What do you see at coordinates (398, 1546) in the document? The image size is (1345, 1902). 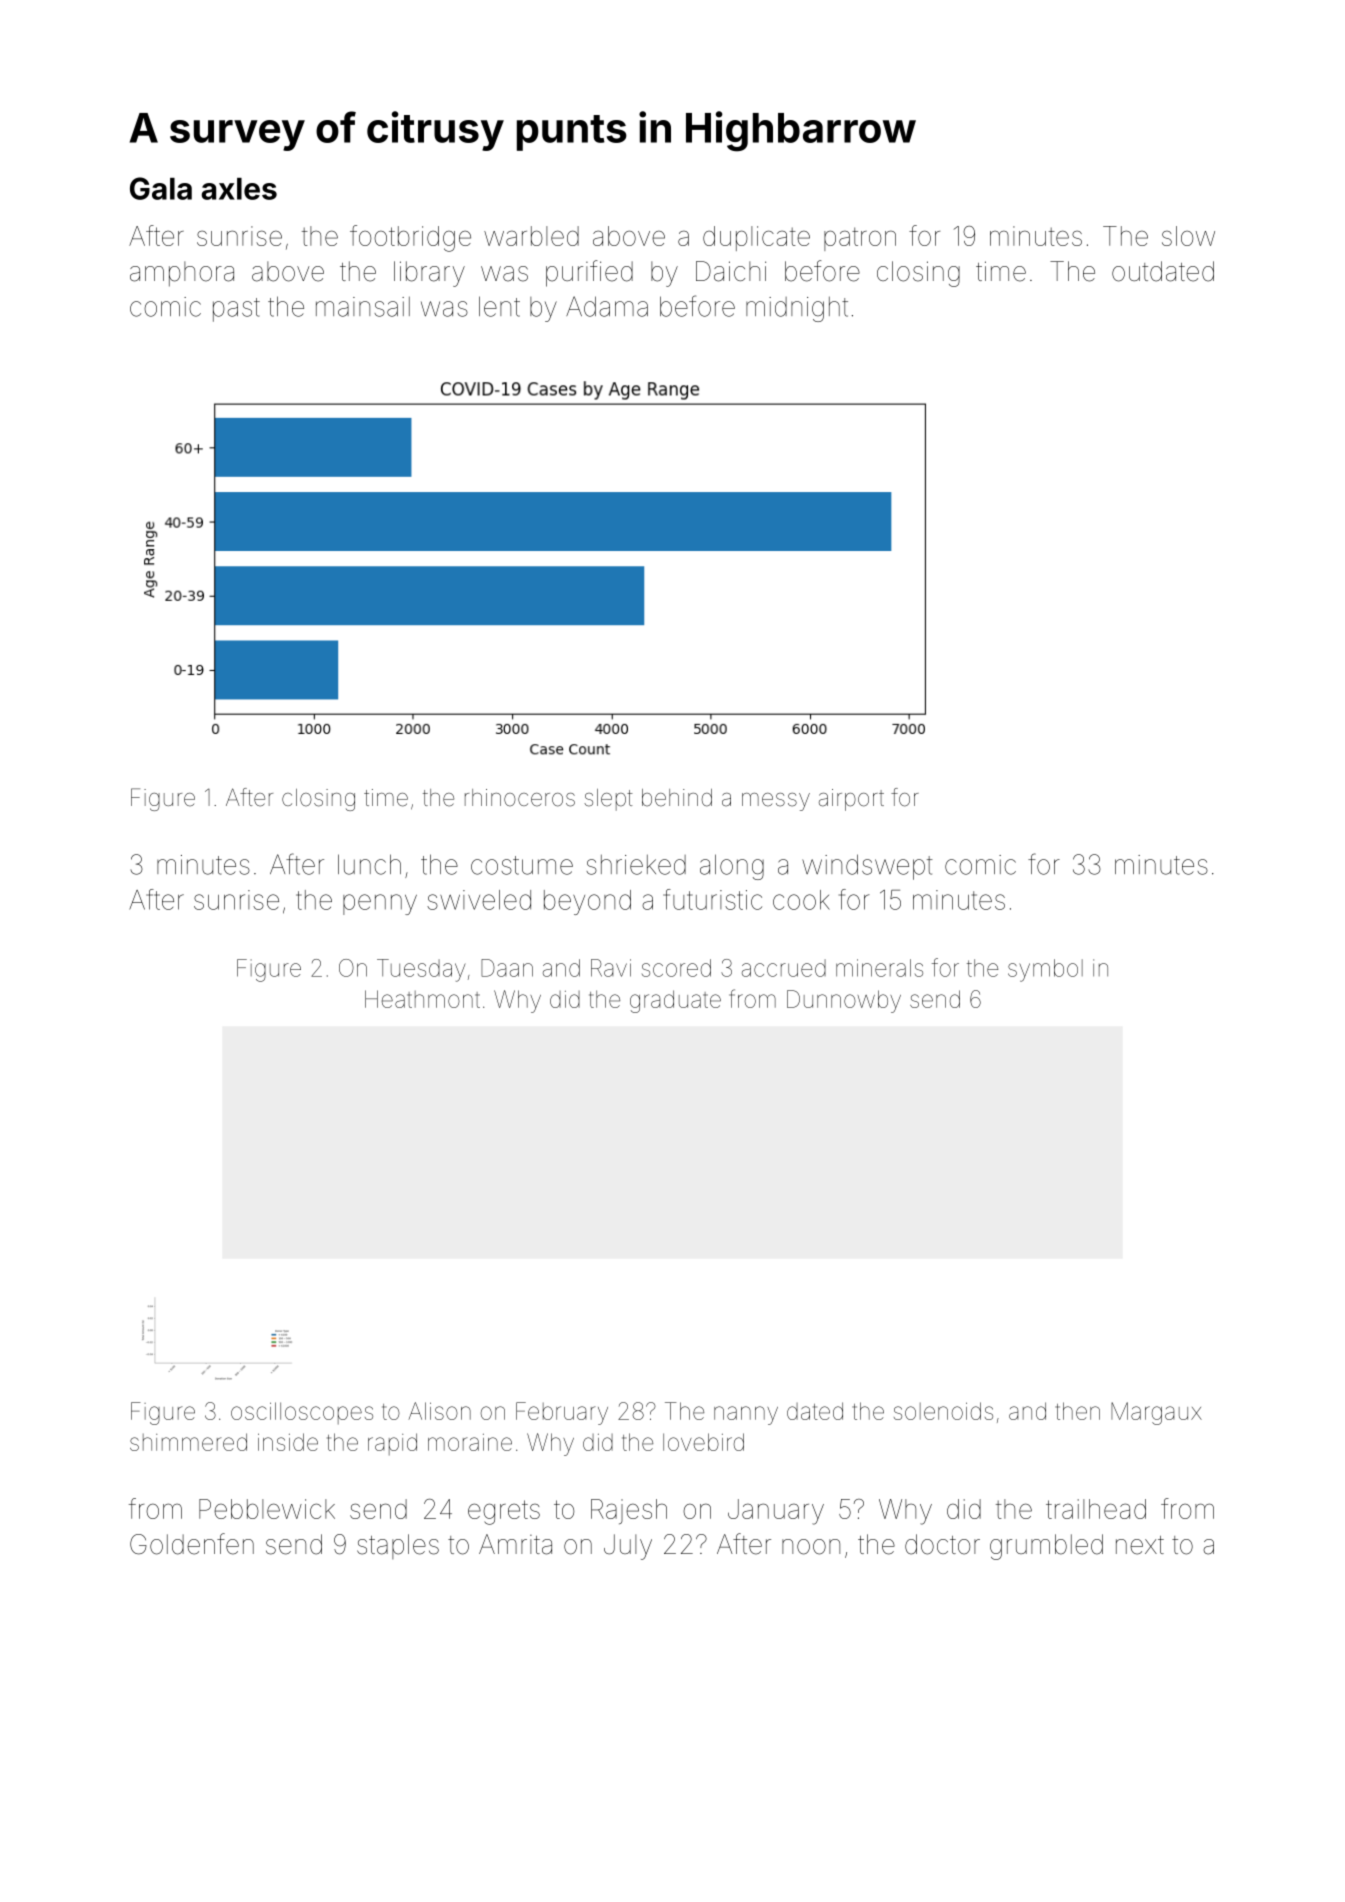 I see `staples` at bounding box center [398, 1546].
